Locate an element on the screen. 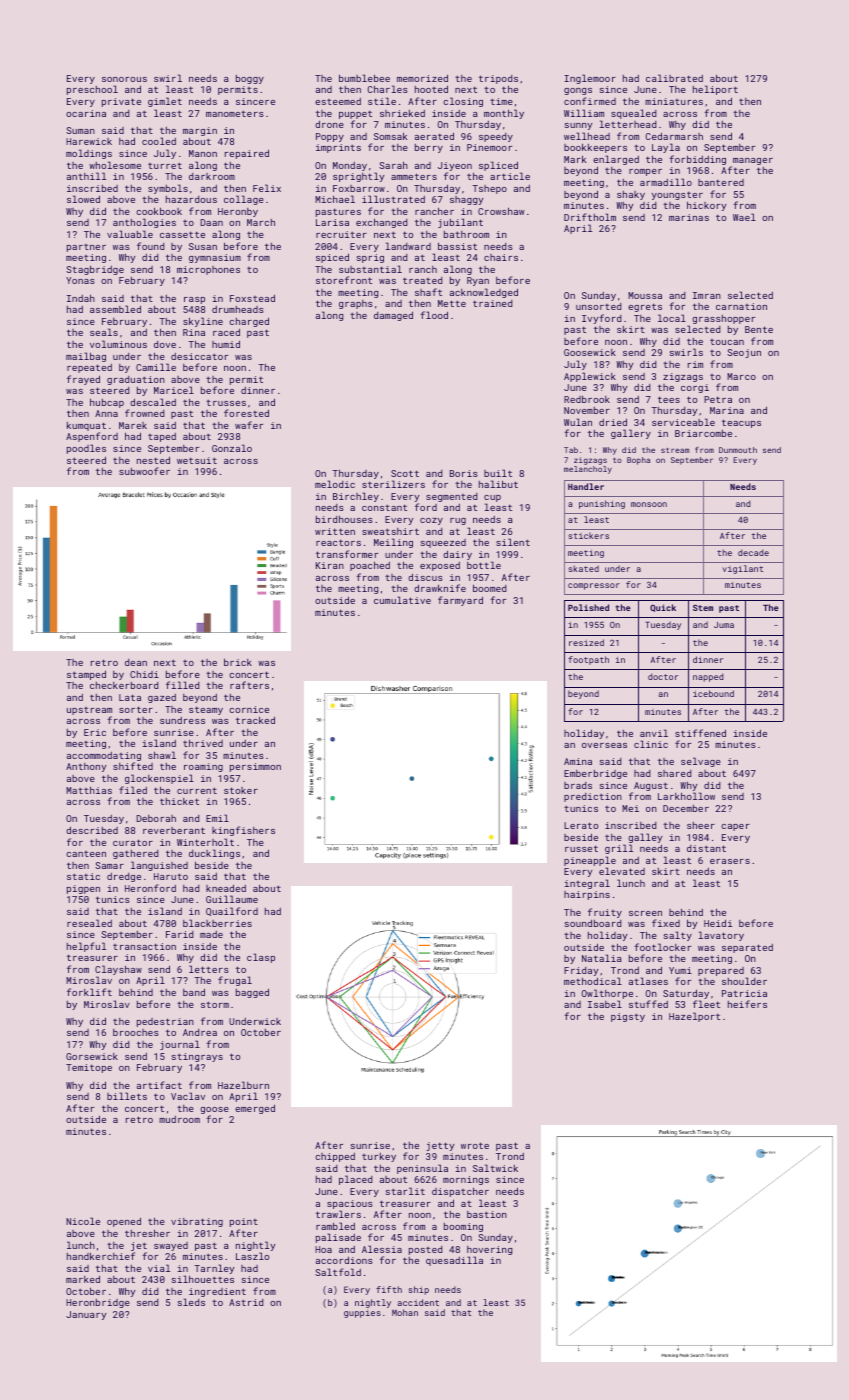 Image resolution: width=849 pixels, height=1400 pixels. sonorous is located at coordinates (124, 79).
